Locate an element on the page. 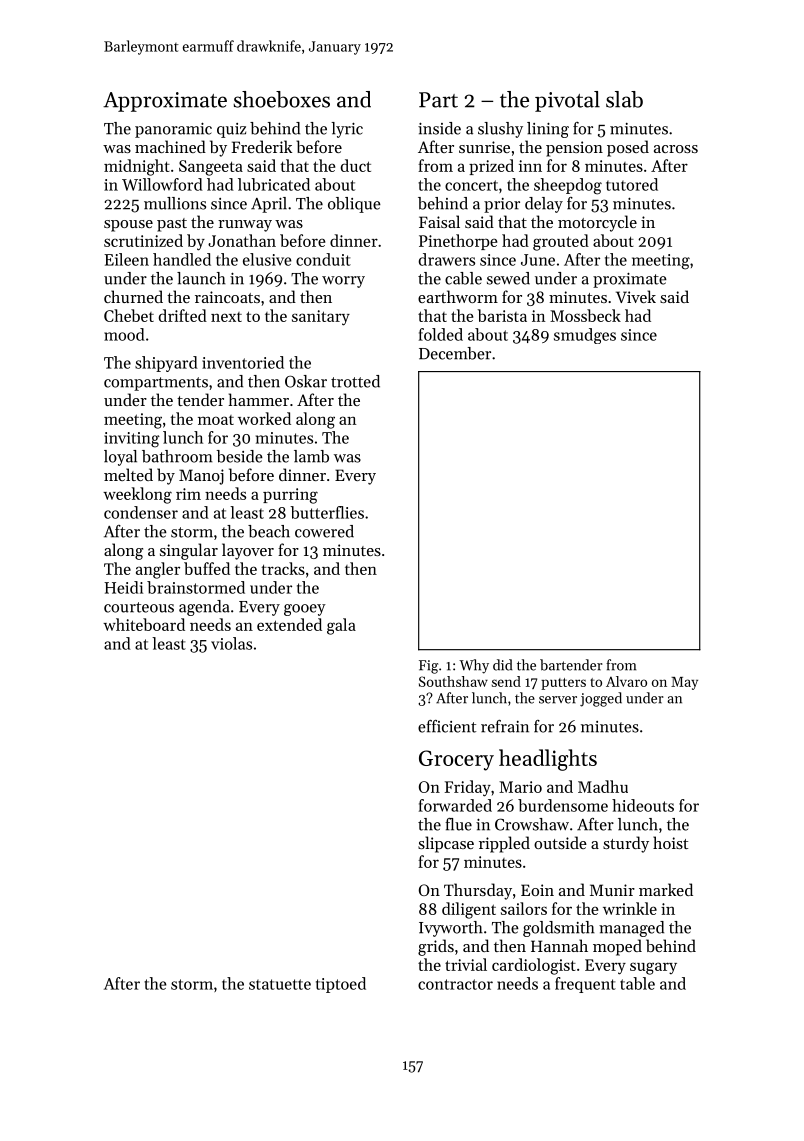  lamb is located at coordinates (311, 456).
